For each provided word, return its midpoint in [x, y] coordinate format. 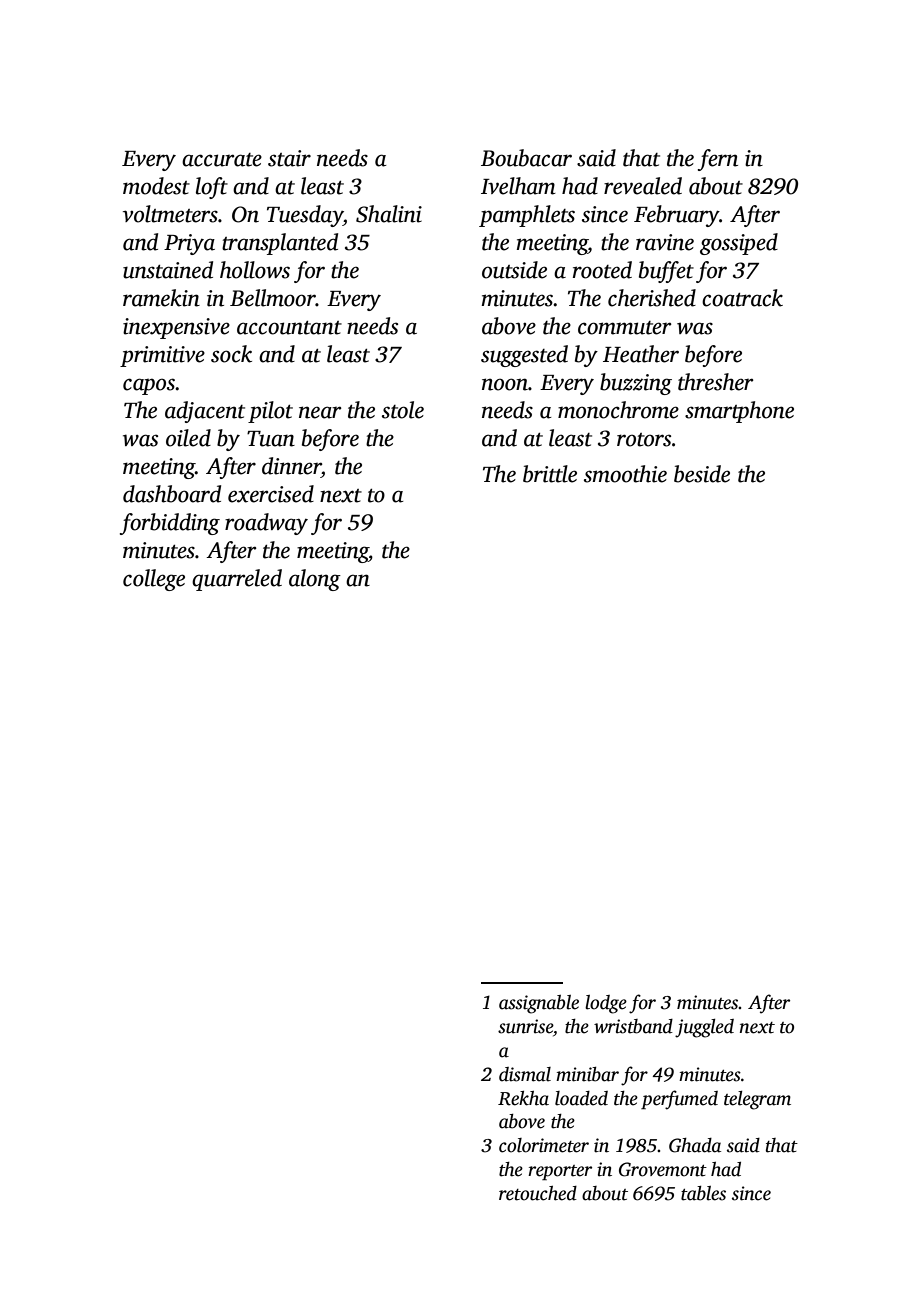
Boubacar [526, 158]
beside [702, 474]
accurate [222, 160]
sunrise [525, 1026]
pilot [270, 412]
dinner [291, 466]
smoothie [625, 474]
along [315, 580]
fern [718, 160]
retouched [538, 1193]
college [154, 580]
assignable [539, 1004]
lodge [606, 1004]
